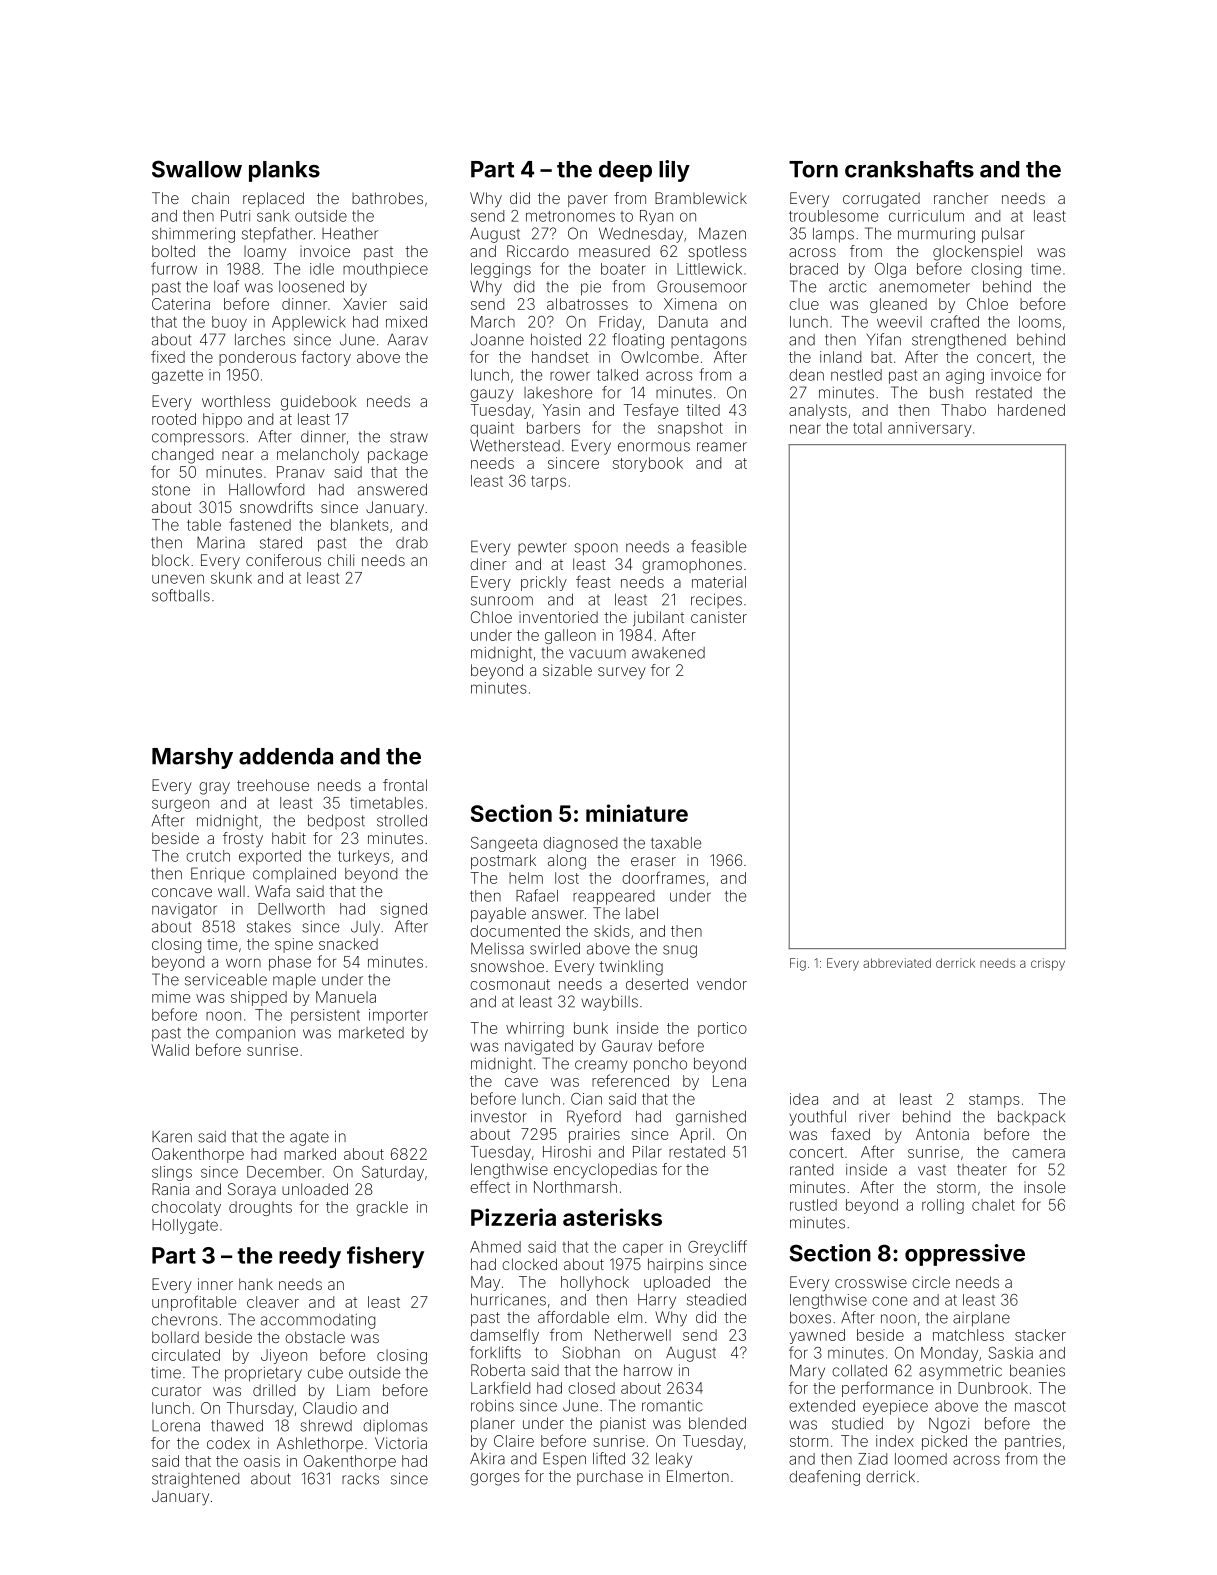 This screenshot has width=1217, height=1575. I want to click on pulsar, so click(1003, 235).
